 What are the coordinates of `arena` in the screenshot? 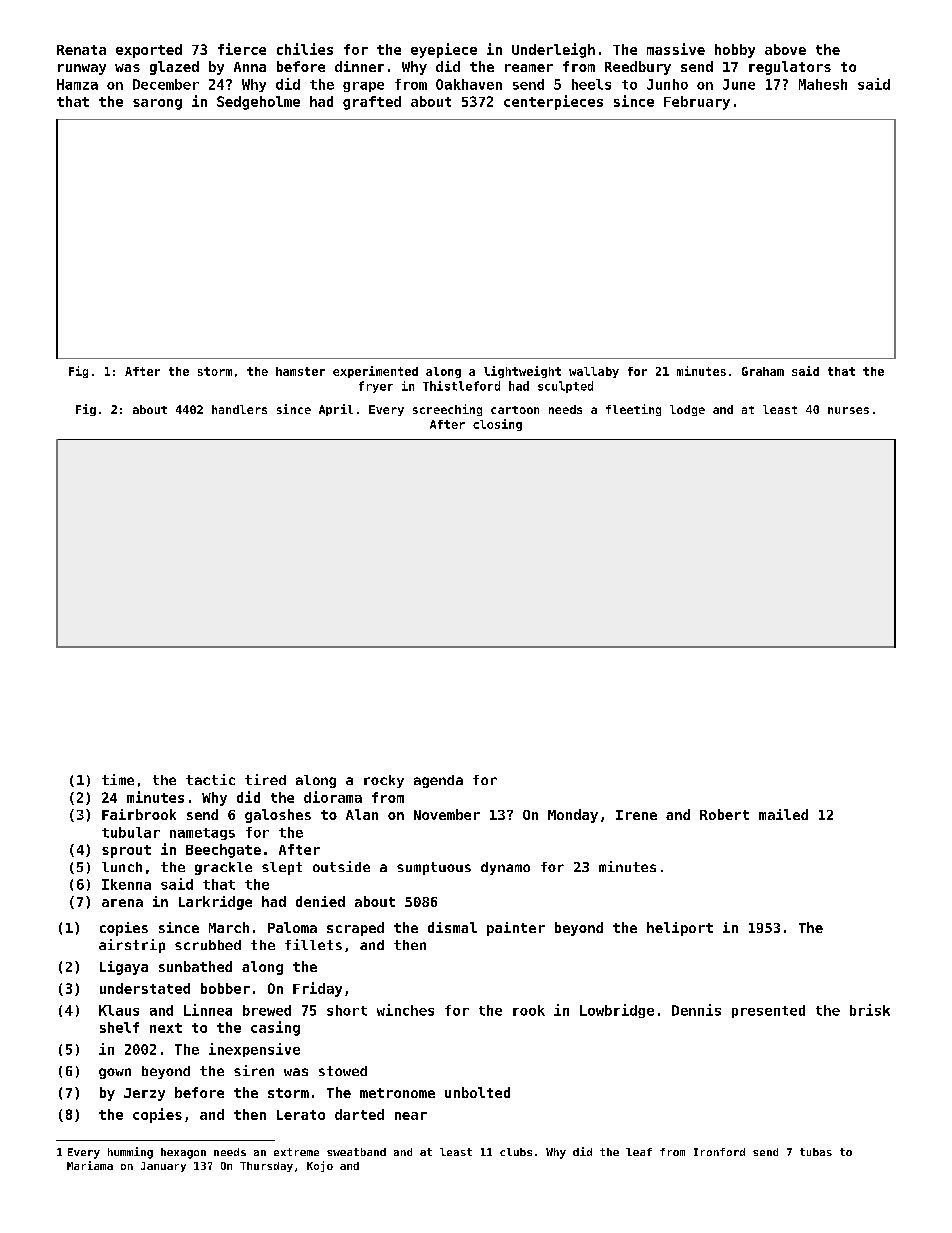 It's located at (122, 903).
